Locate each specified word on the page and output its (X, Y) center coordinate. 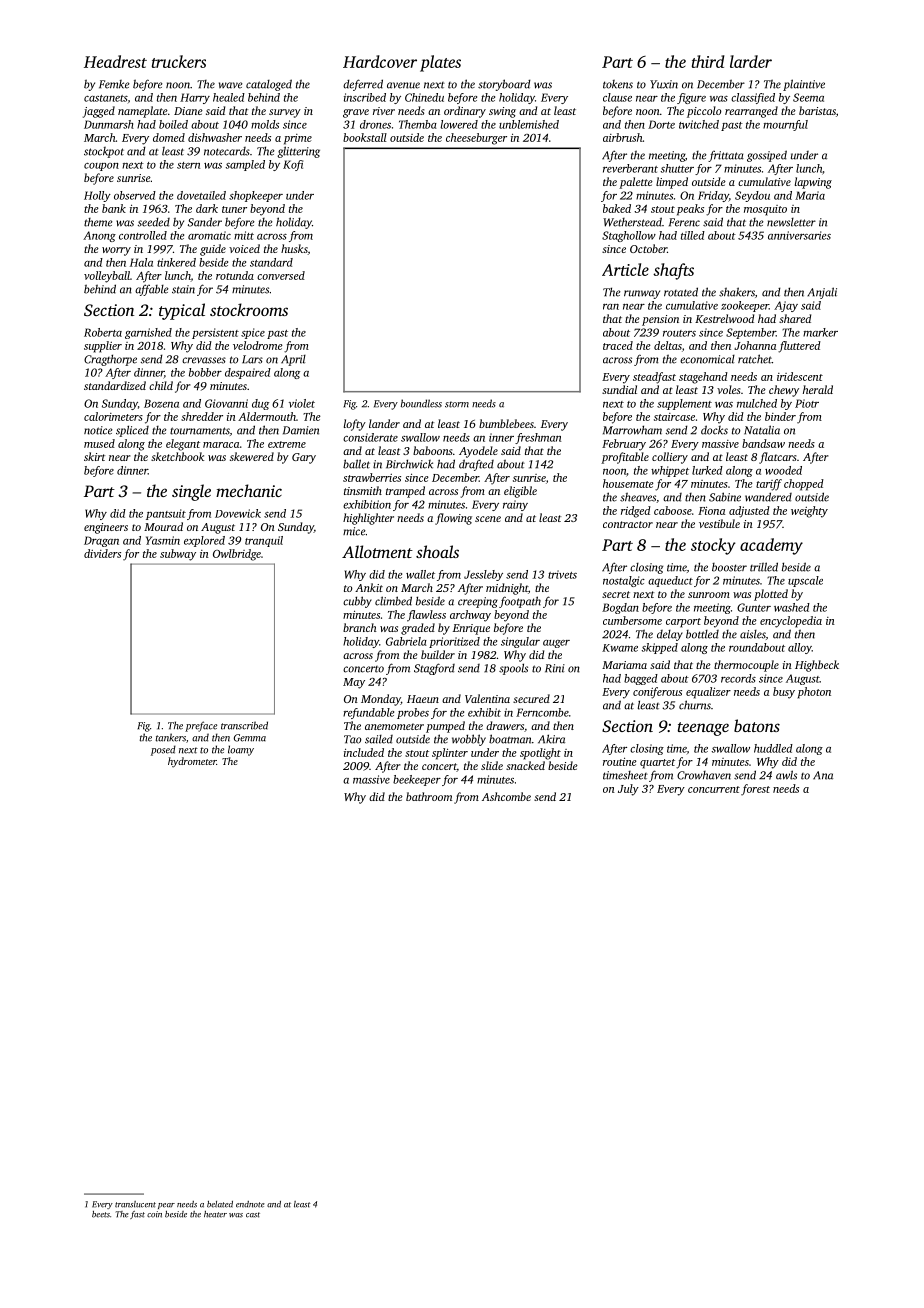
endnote (250, 1204)
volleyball (107, 277)
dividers (102, 553)
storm (457, 404)
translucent (135, 1204)
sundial (619, 389)
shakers (737, 292)
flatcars (778, 458)
